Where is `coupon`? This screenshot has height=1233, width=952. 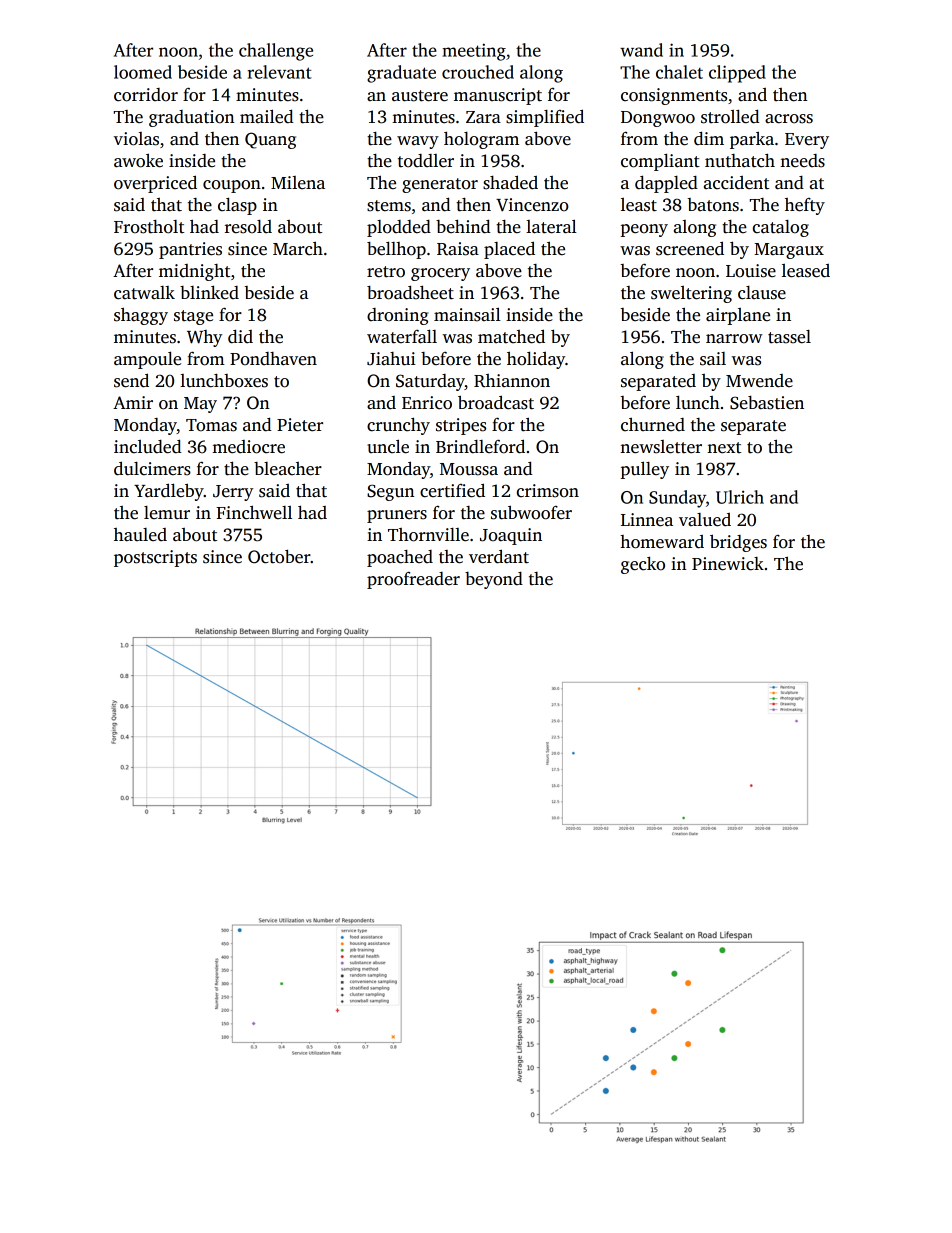
coupon is located at coordinates (232, 186).
